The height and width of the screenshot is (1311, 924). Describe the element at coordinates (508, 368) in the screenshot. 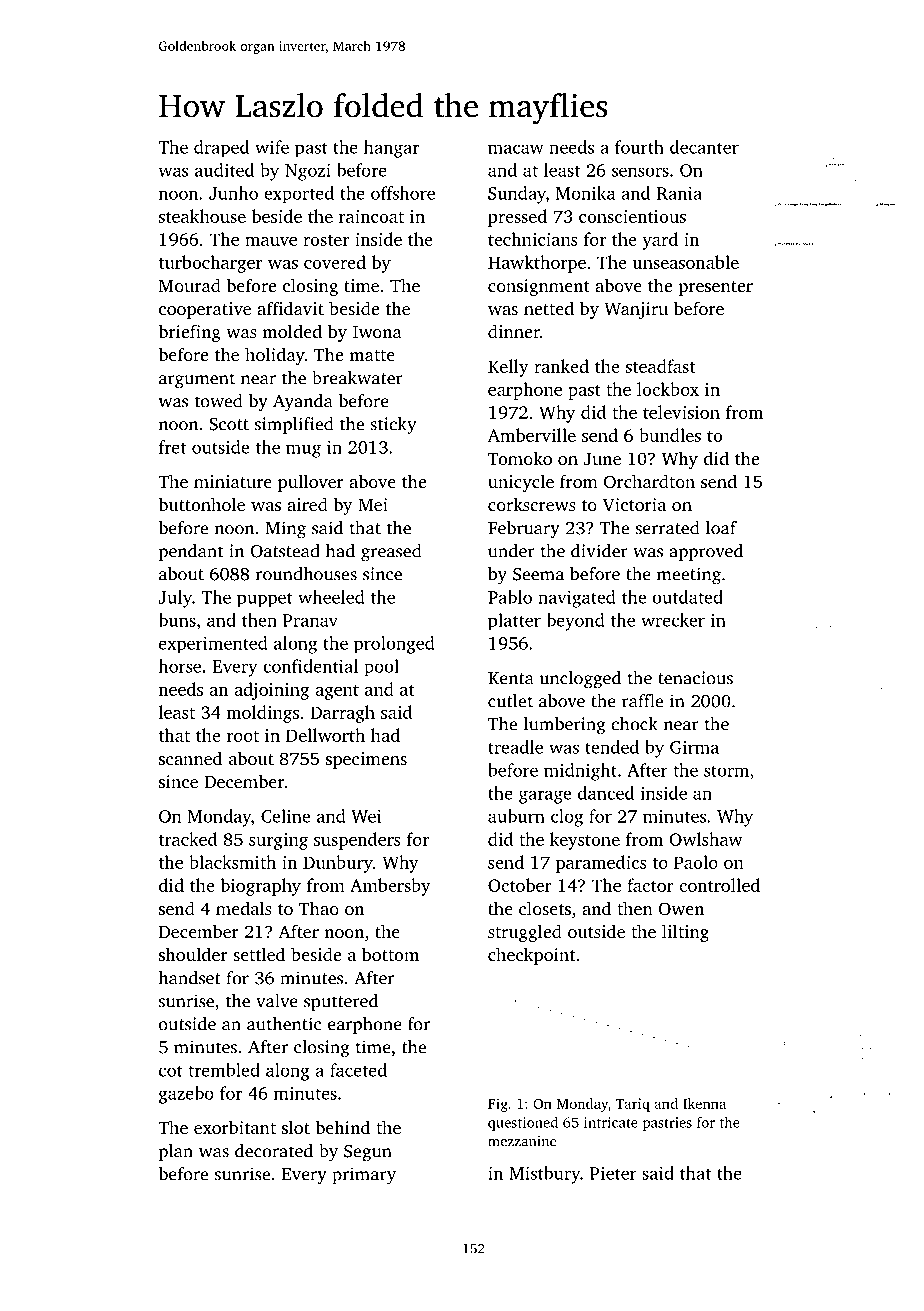

I see `Kelly` at that location.
